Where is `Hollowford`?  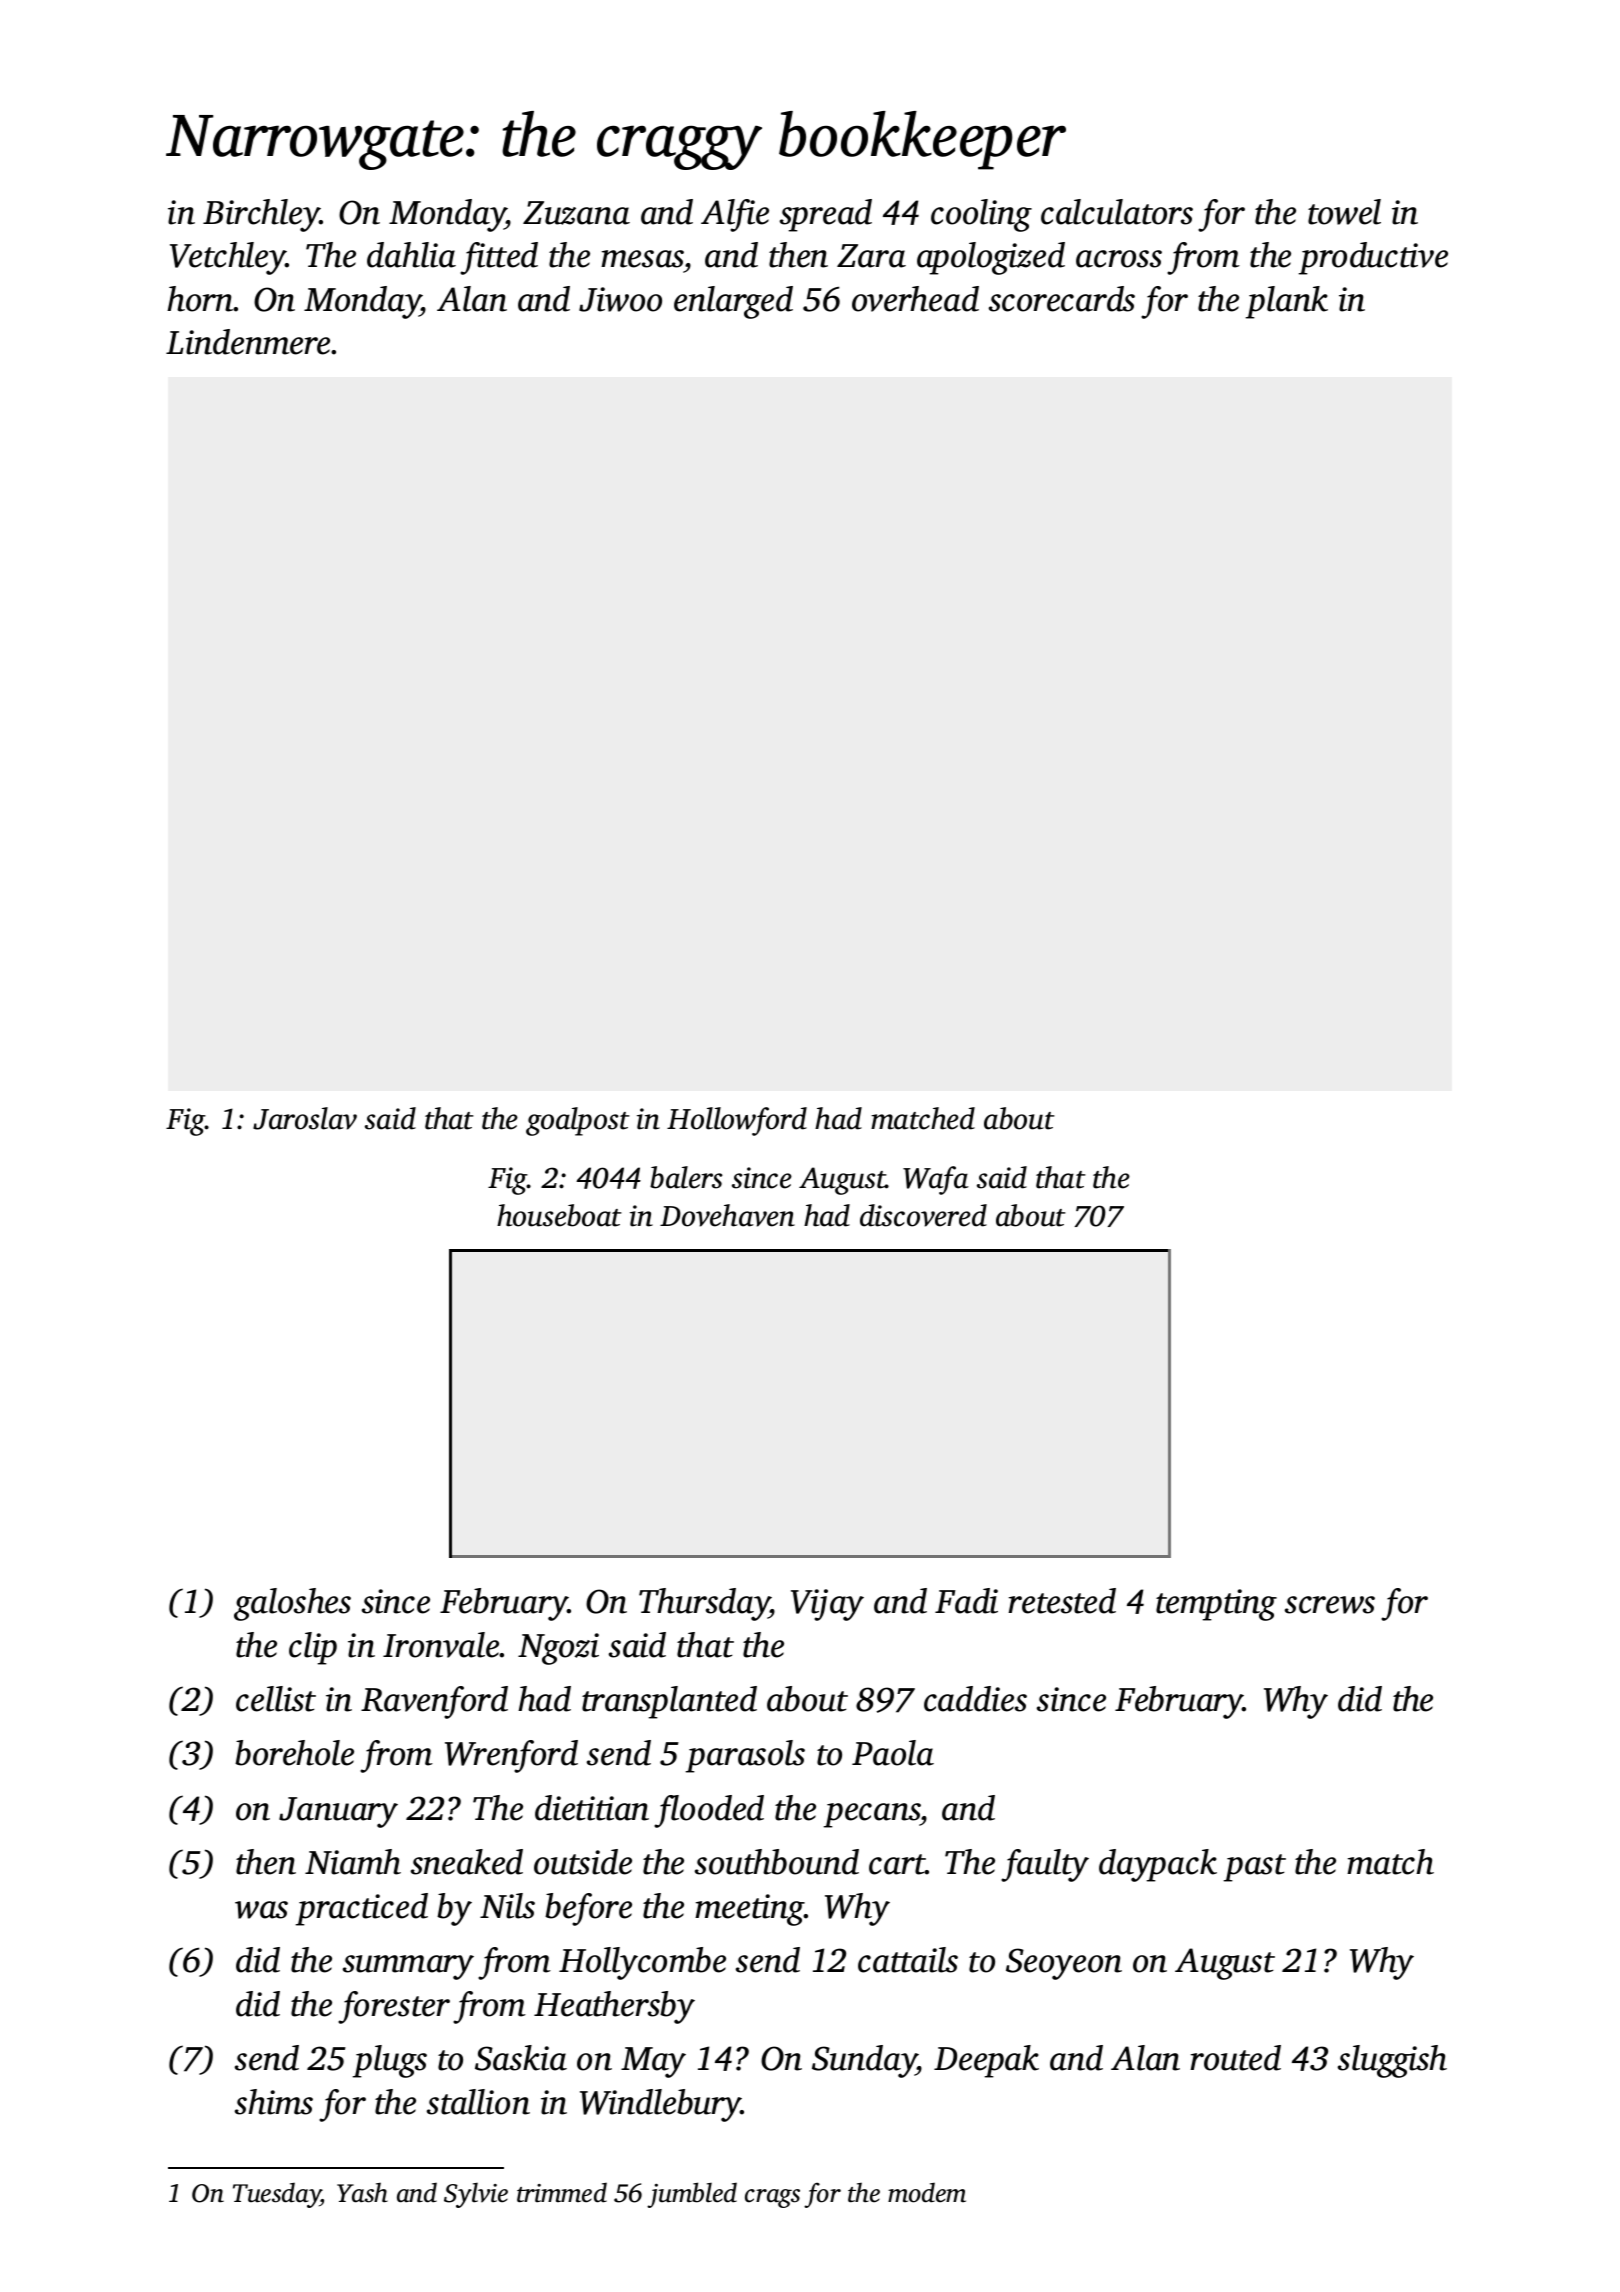
Hollowford is located at coordinates (737, 1121).
